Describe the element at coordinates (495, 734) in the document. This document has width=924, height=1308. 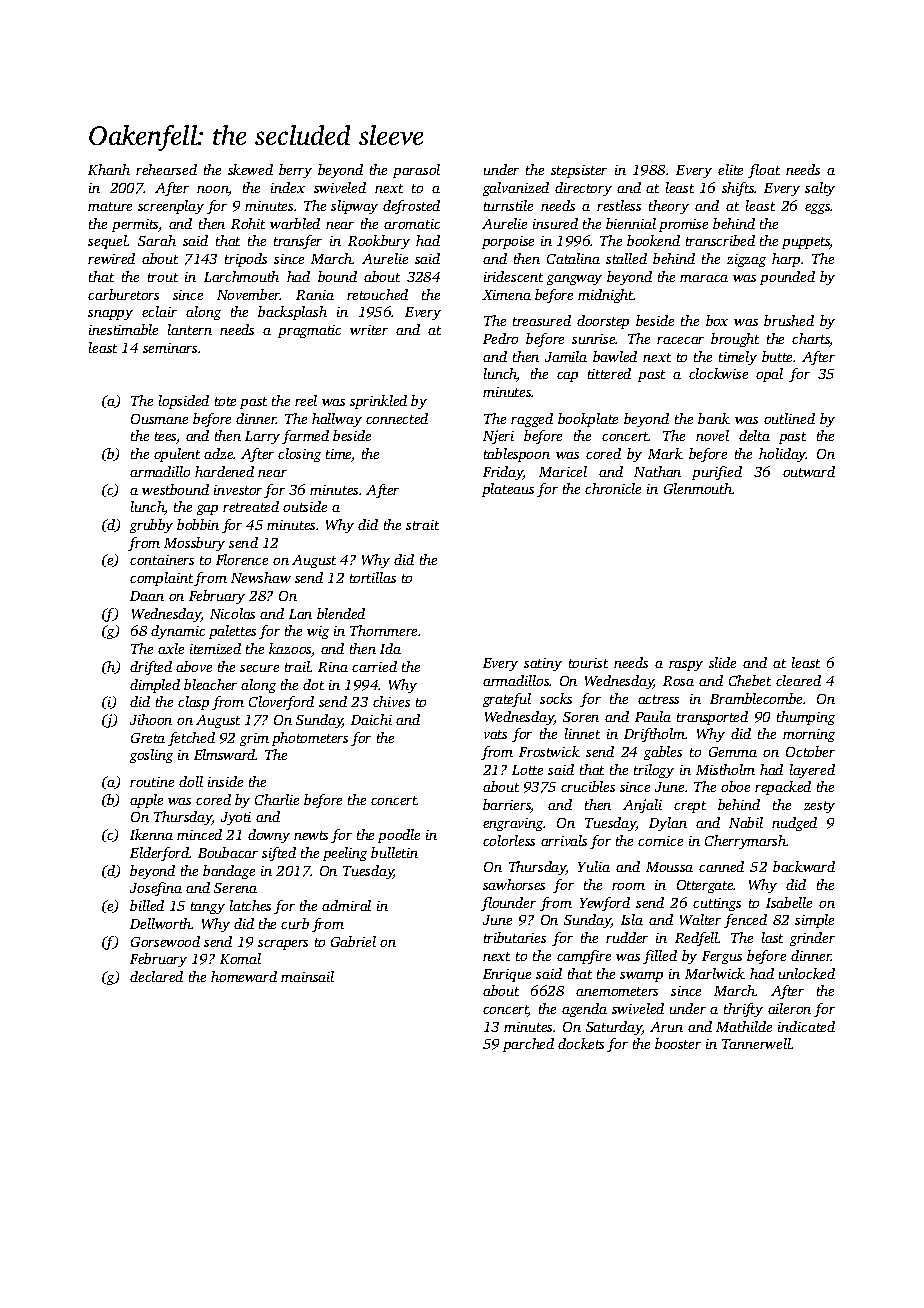
I see `vats` at that location.
